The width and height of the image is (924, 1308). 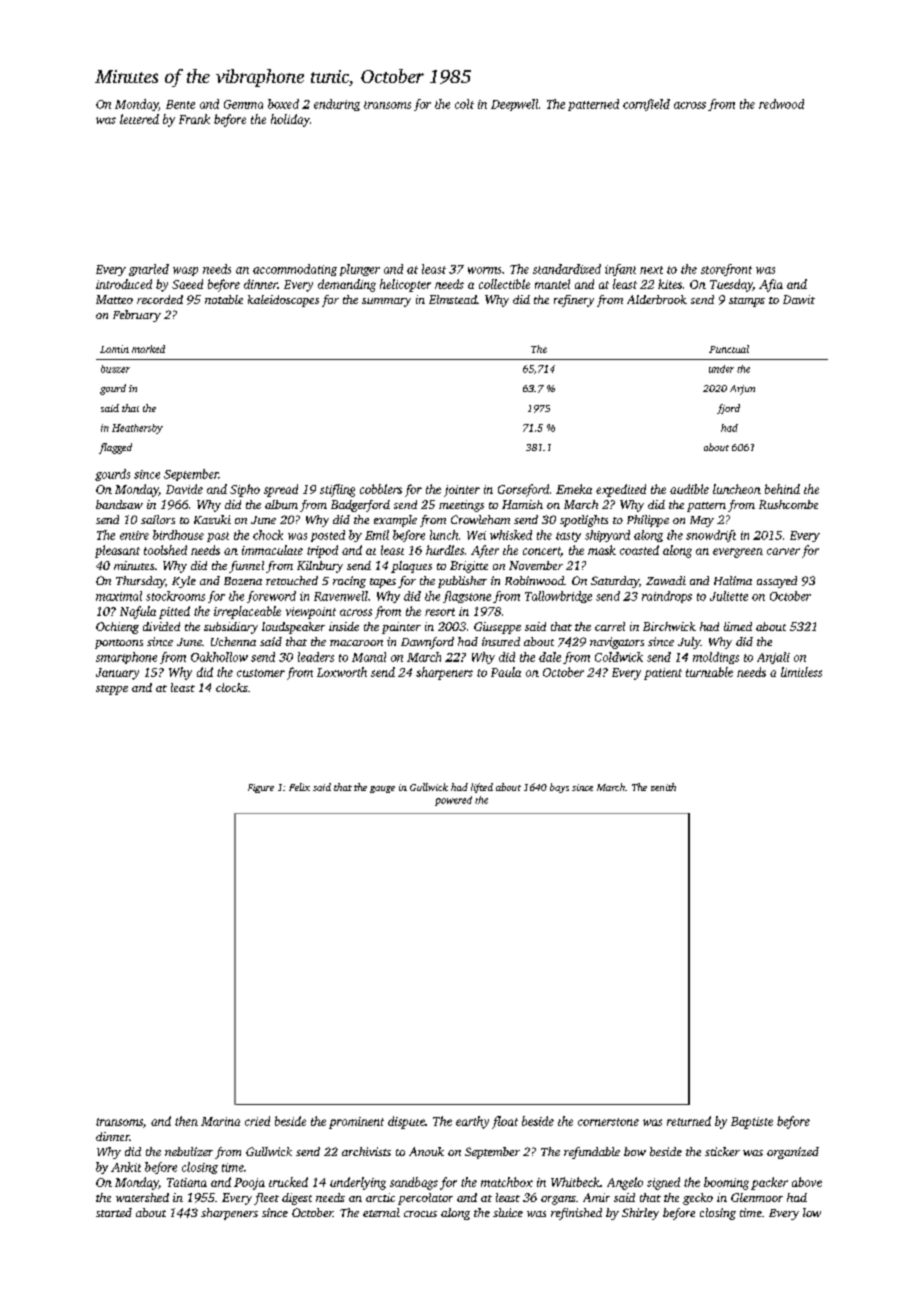 What do you see at coordinates (534, 580) in the image?
I see `Robinwood` at bounding box center [534, 580].
